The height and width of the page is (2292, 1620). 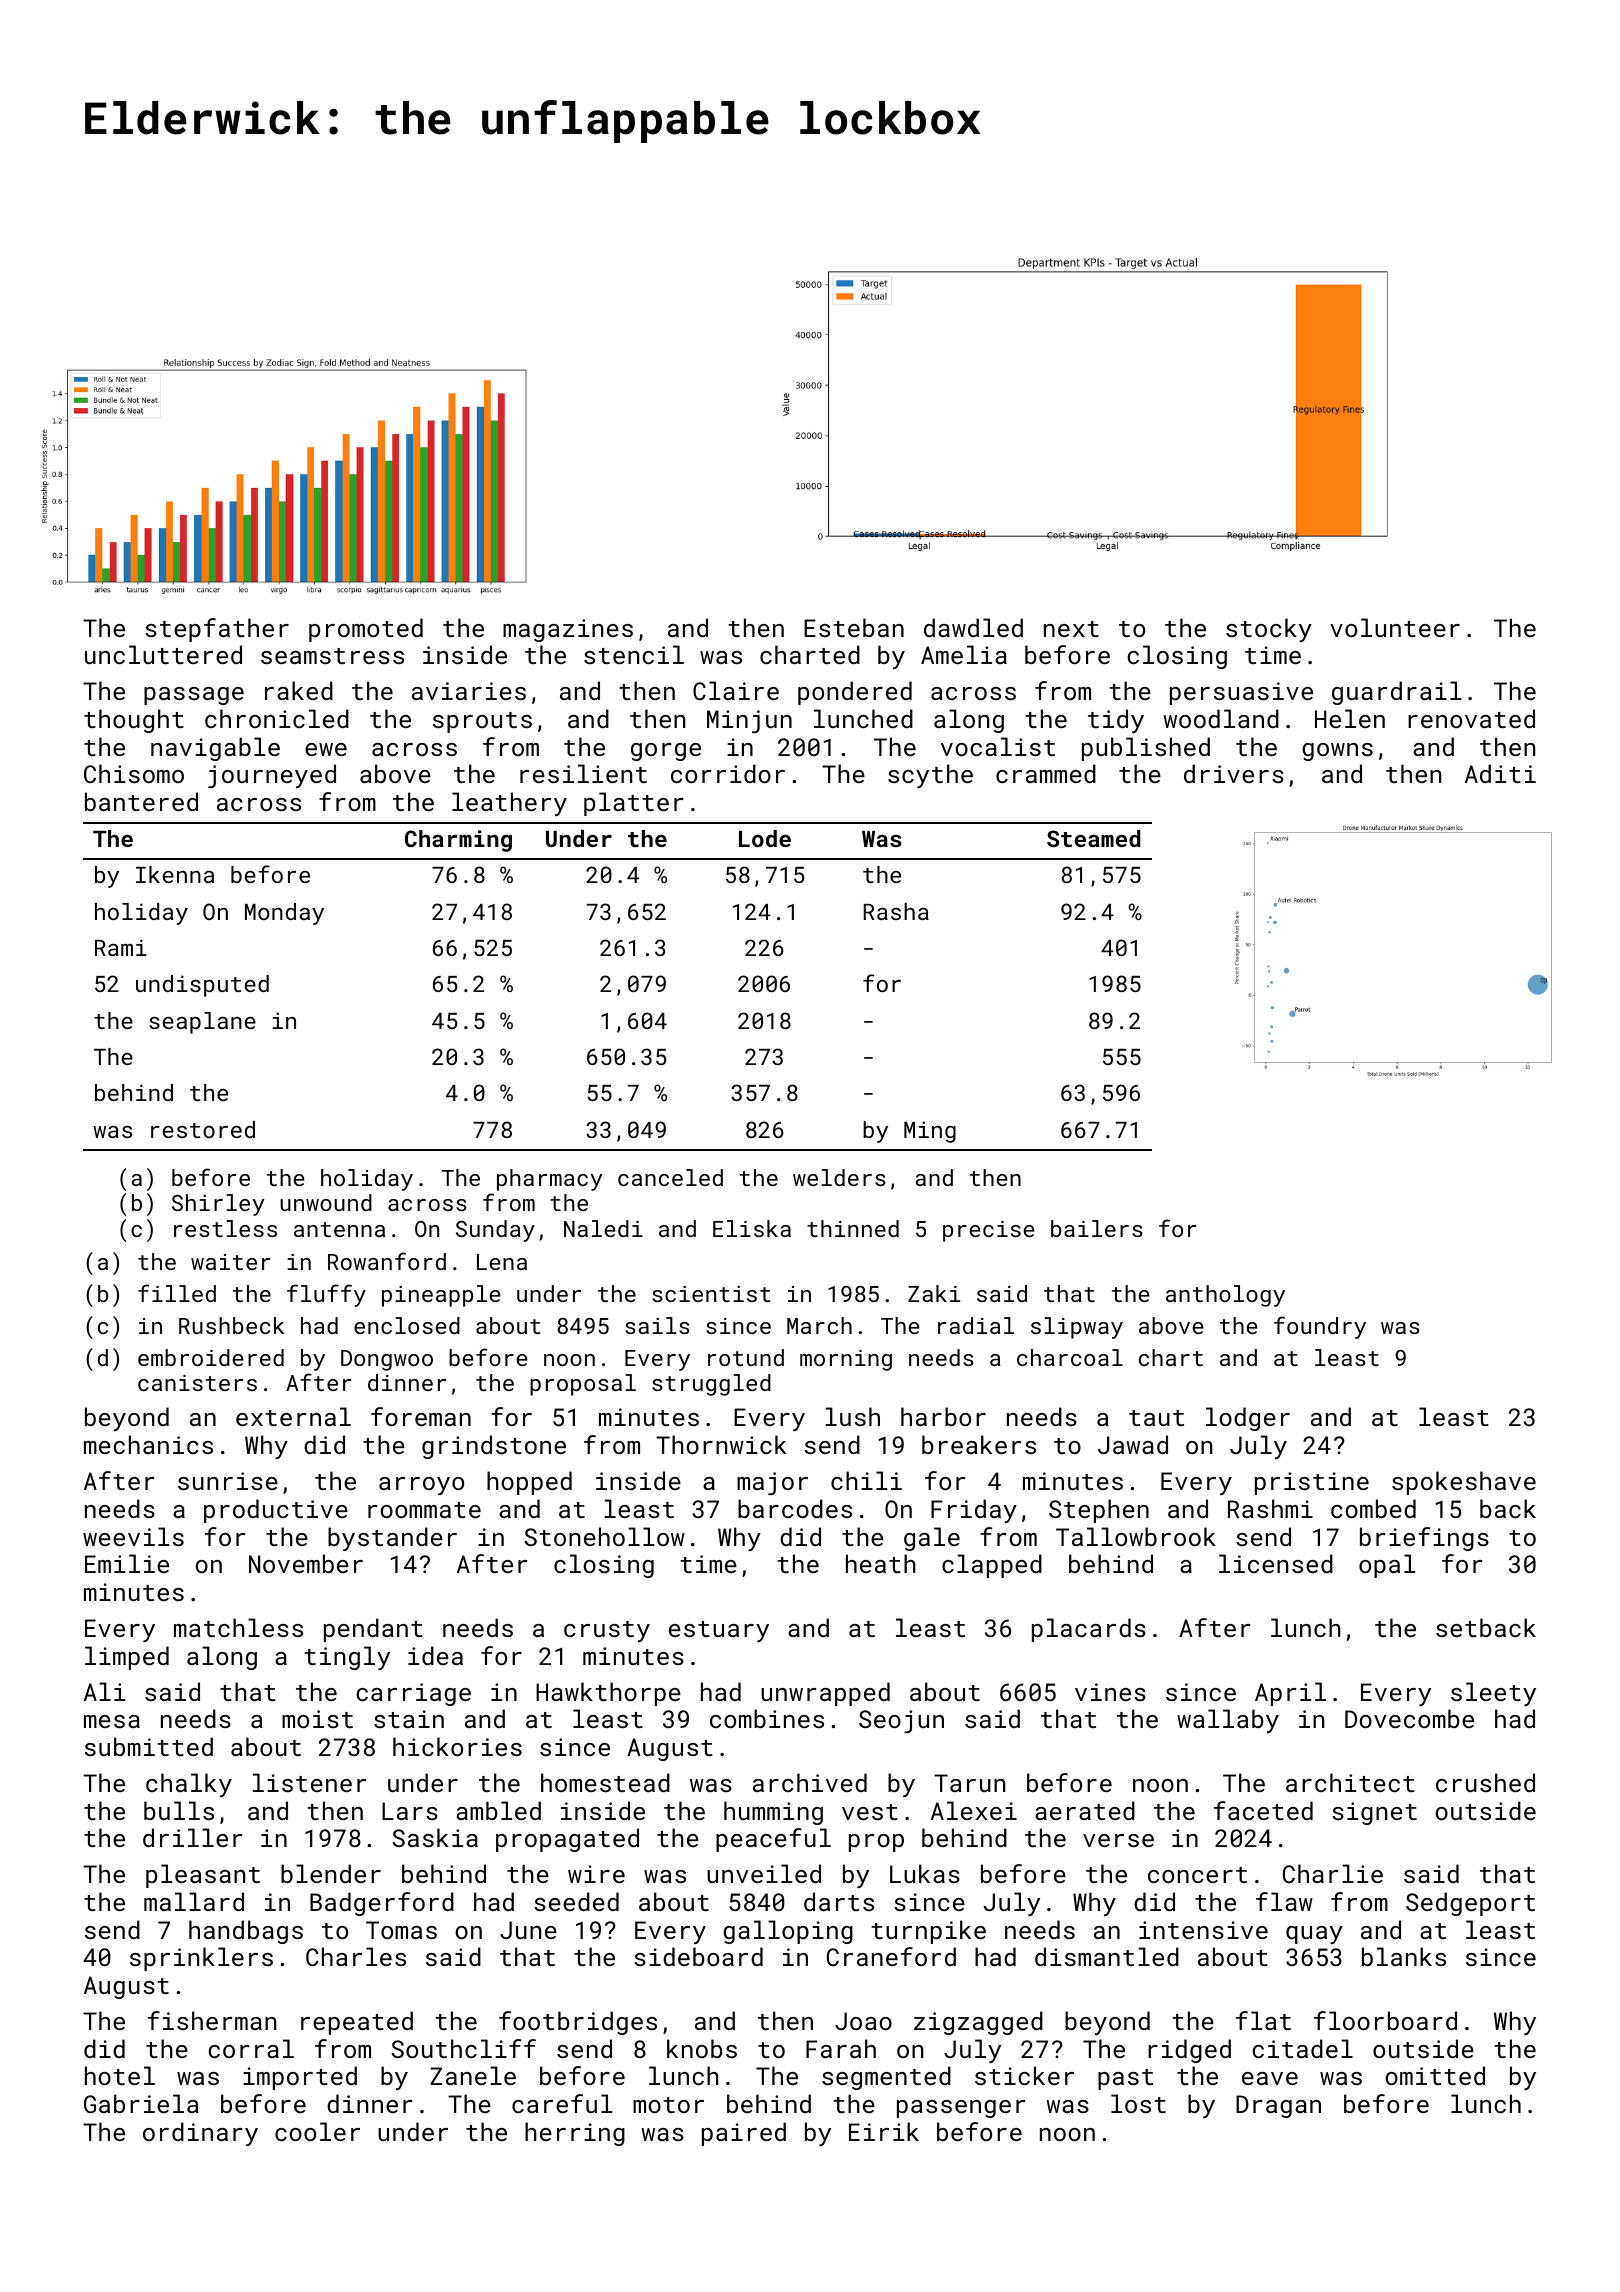 What do you see at coordinates (964, 654) in the page?
I see `Amelia` at bounding box center [964, 654].
